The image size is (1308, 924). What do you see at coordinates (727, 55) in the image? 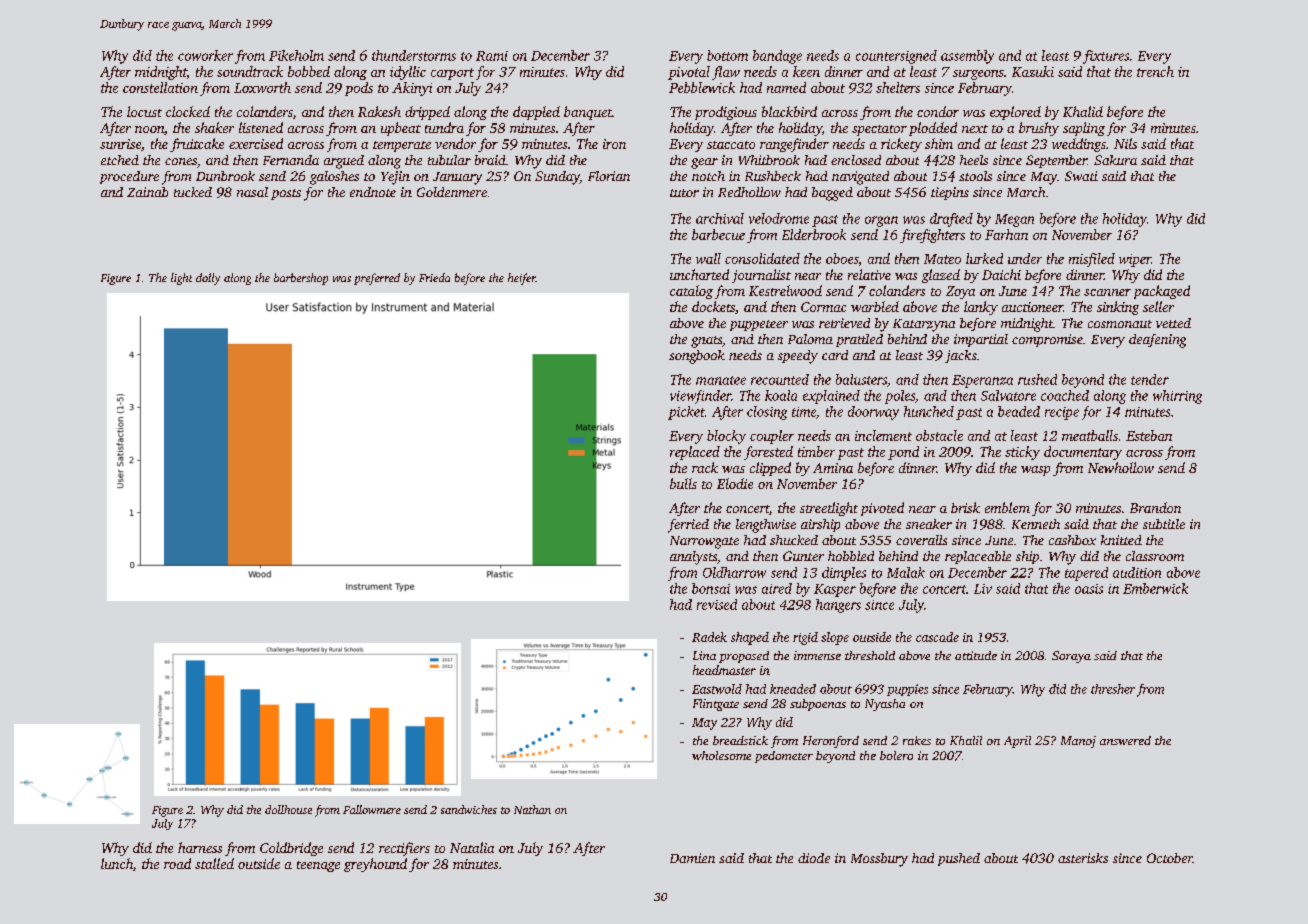
I see `bottom` at bounding box center [727, 55].
